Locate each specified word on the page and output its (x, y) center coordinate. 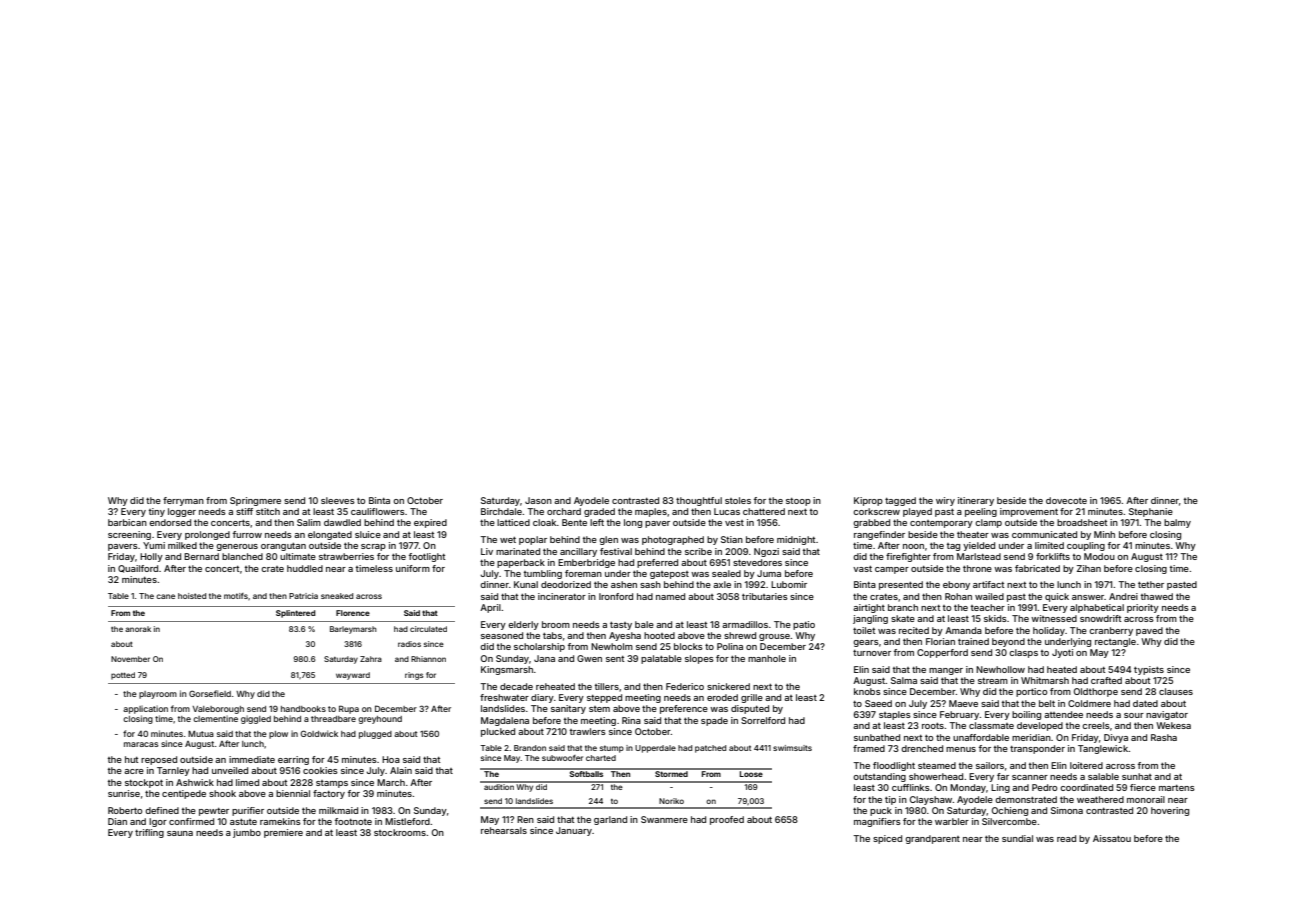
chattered (764, 511)
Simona (1067, 810)
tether (1151, 584)
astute (243, 822)
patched (710, 749)
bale (644, 624)
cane (165, 596)
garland (610, 820)
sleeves (338, 500)
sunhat (1137, 776)
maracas (141, 744)
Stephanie (1151, 512)
